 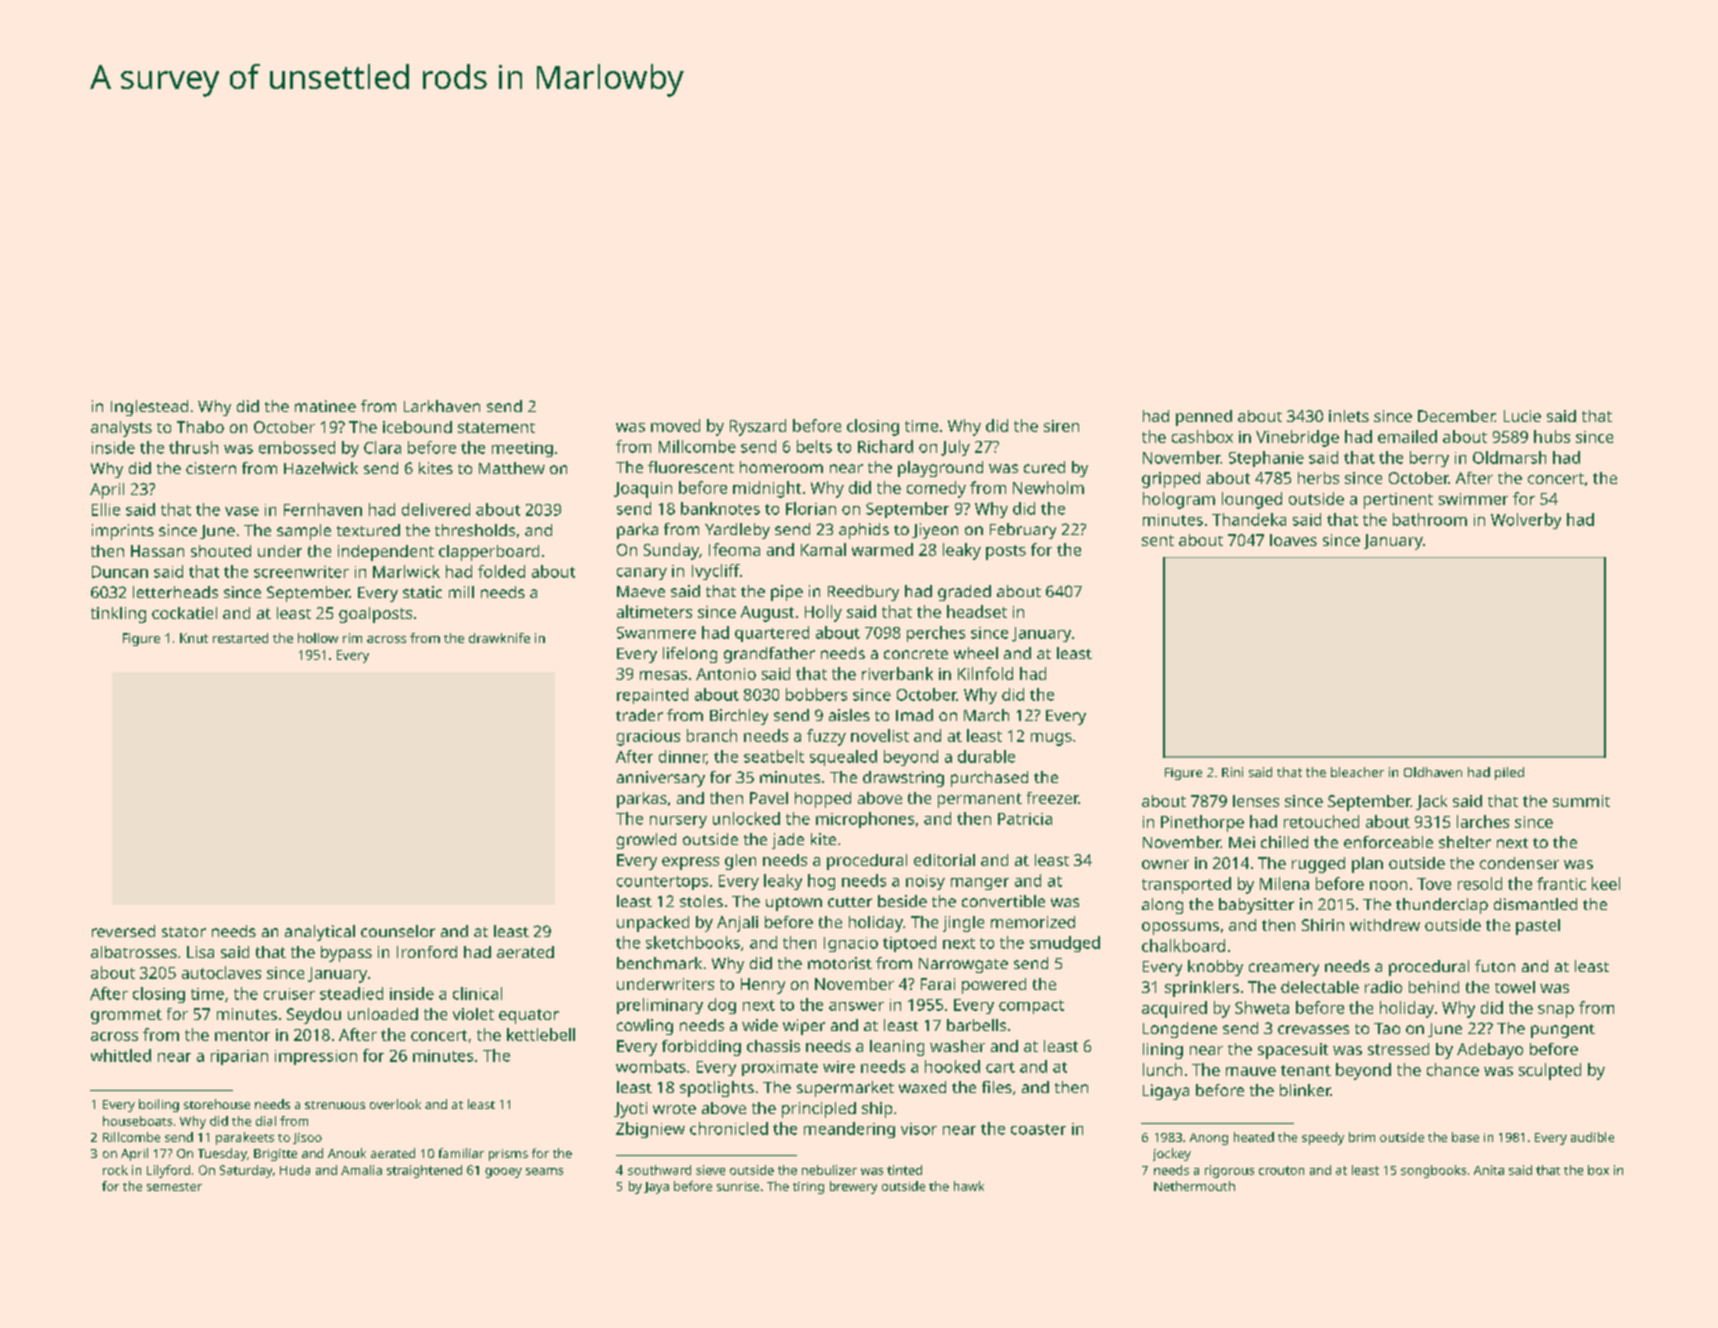 What do you see at coordinates (106, 509) in the screenshot?
I see `Ellie` at bounding box center [106, 509].
